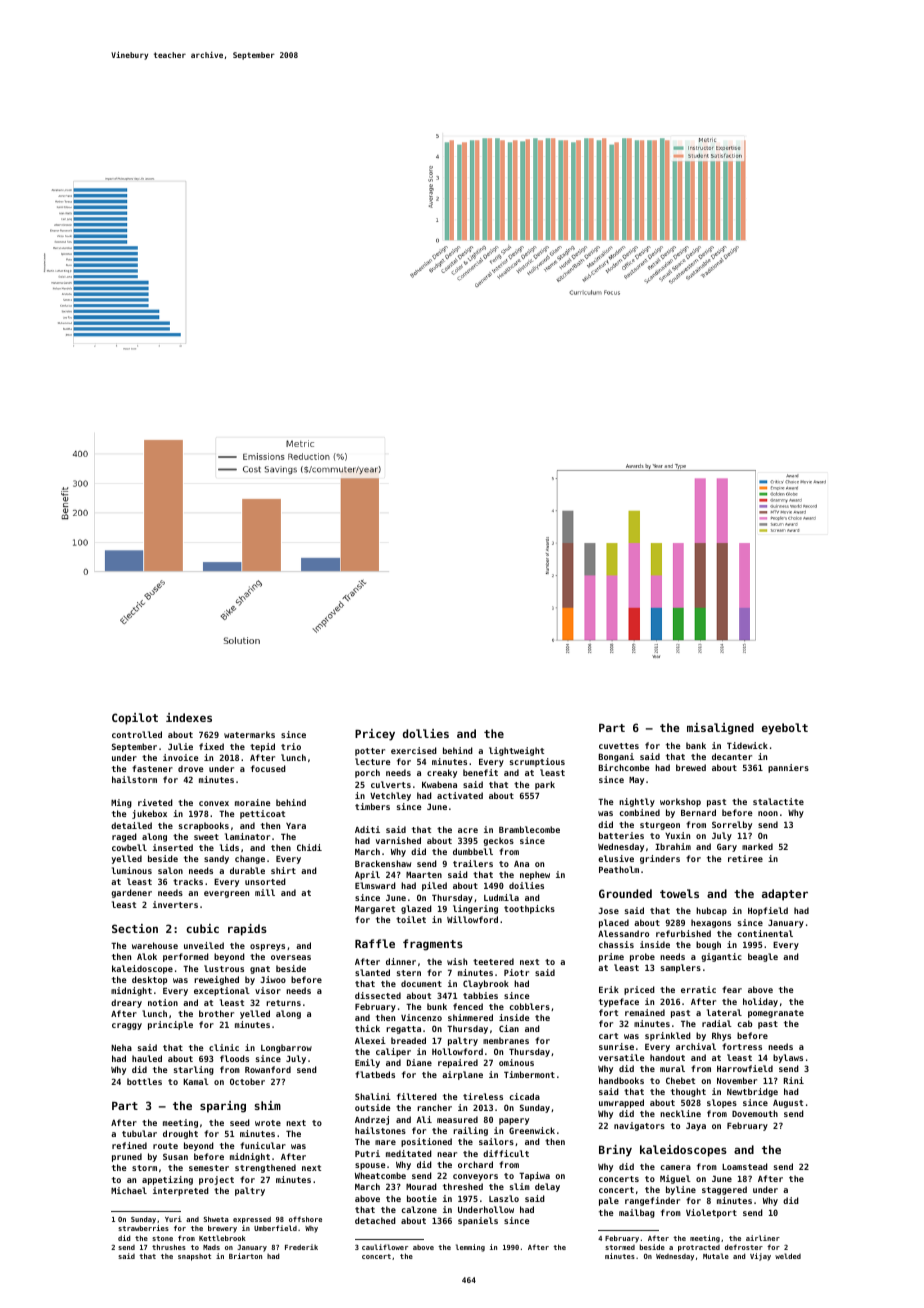  Describe the element at coordinates (768, 911) in the image. I see `Hopfield` at that location.
